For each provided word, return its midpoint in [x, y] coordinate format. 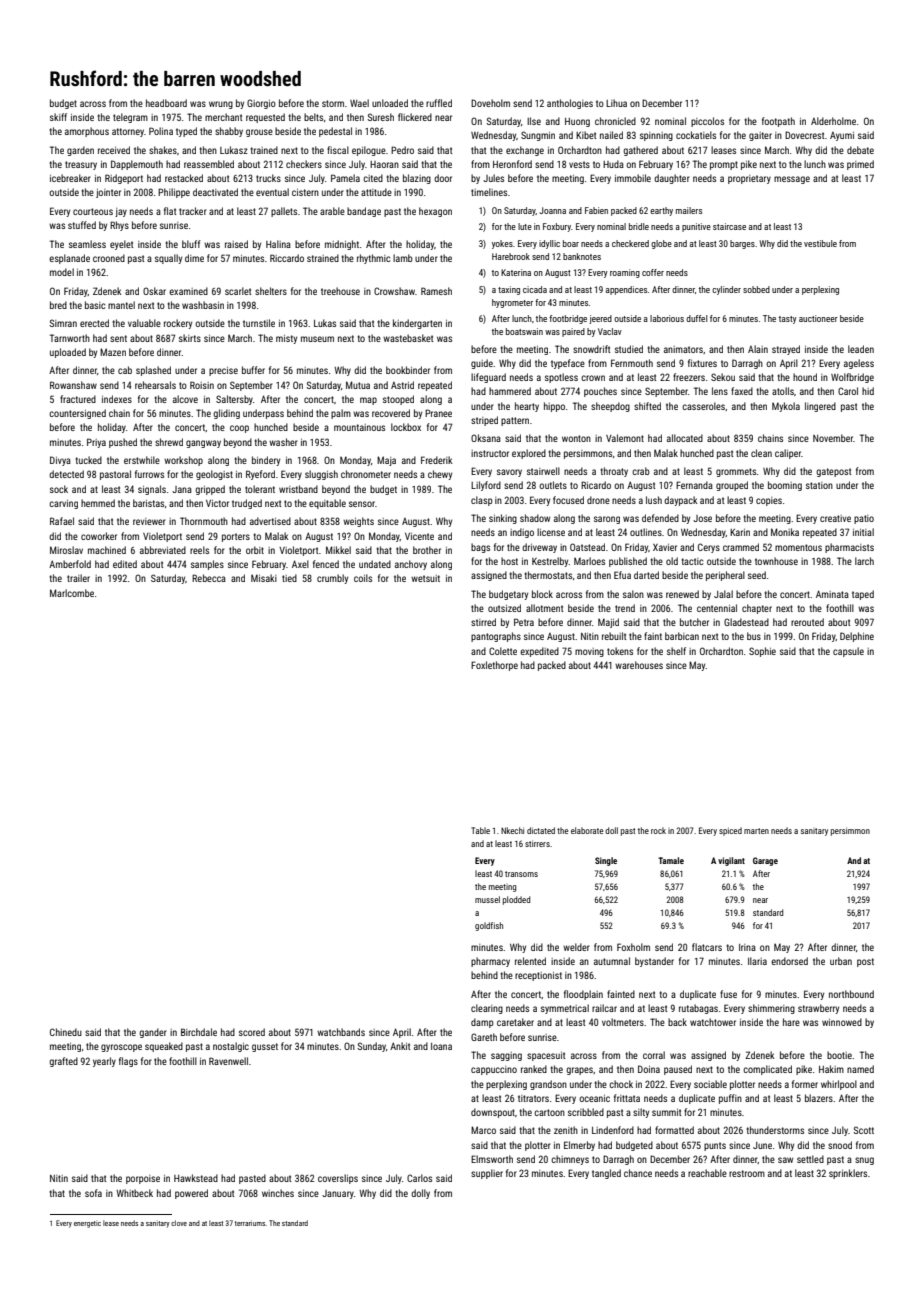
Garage [765, 861]
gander [153, 1033]
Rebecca [209, 578]
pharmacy [490, 962]
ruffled [439, 103]
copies [769, 501]
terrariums [250, 1223]
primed [860, 165]
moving [589, 652]
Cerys [709, 548]
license [551, 532]
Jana [182, 489]
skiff [58, 117]
